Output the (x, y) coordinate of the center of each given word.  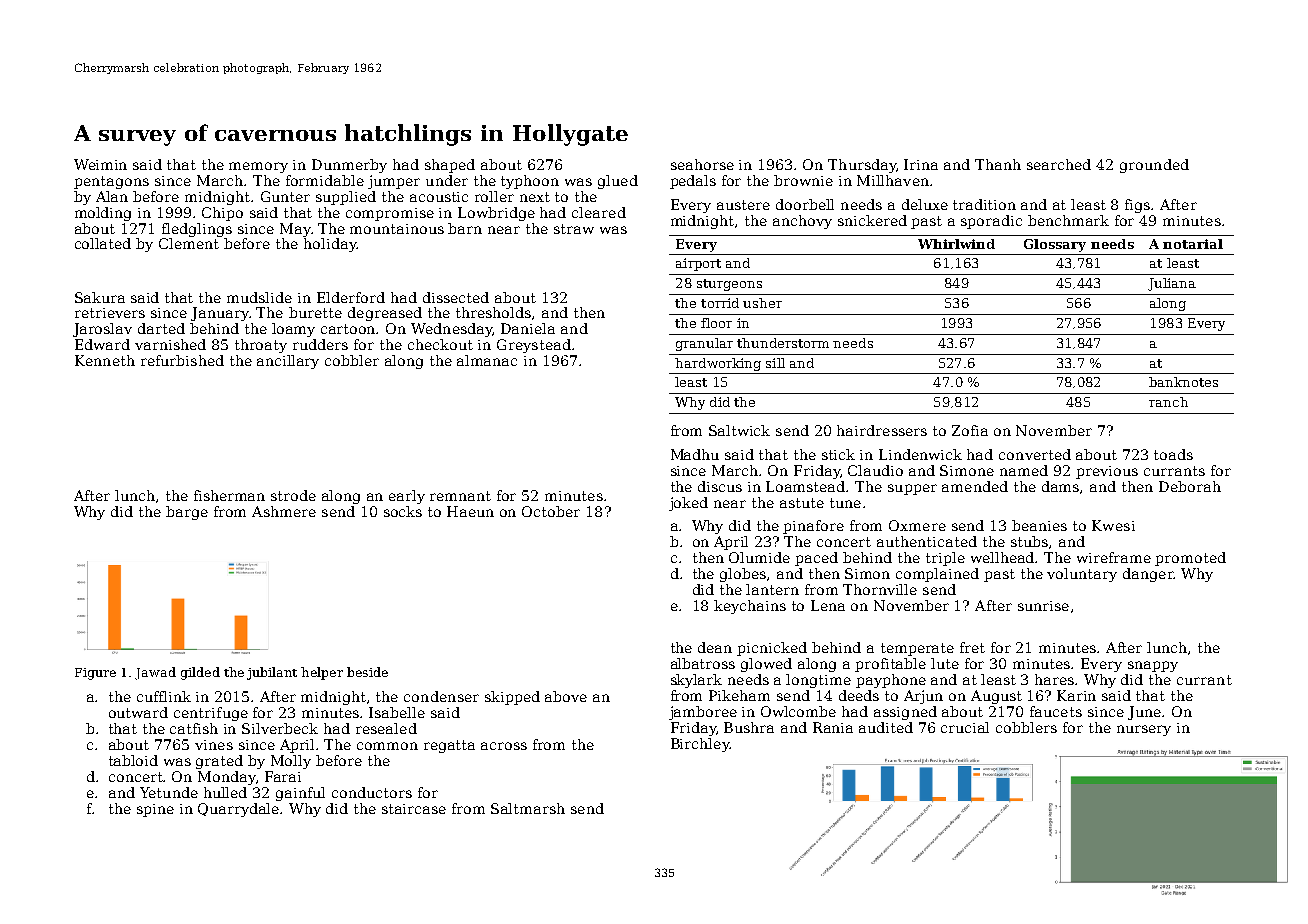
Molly (291, 762)
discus (720, 486)
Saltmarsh (528, 808)
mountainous (397, 229)
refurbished (182, 360)
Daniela (528, 328)
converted (1035, 454)
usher (762, 303)
